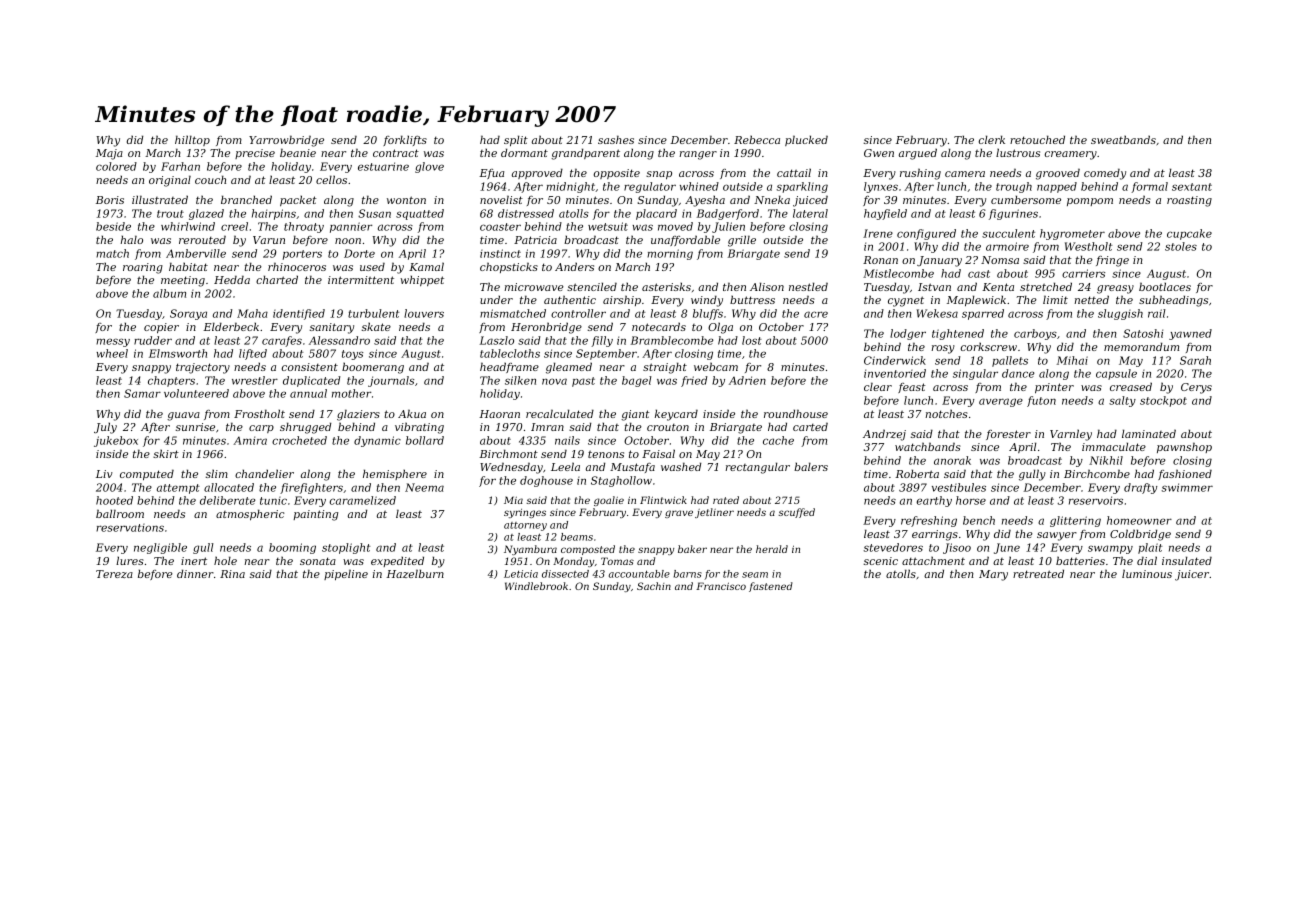 The width and height of the image is (1308, 924). I want to click on coaster, so click(500, 227).
